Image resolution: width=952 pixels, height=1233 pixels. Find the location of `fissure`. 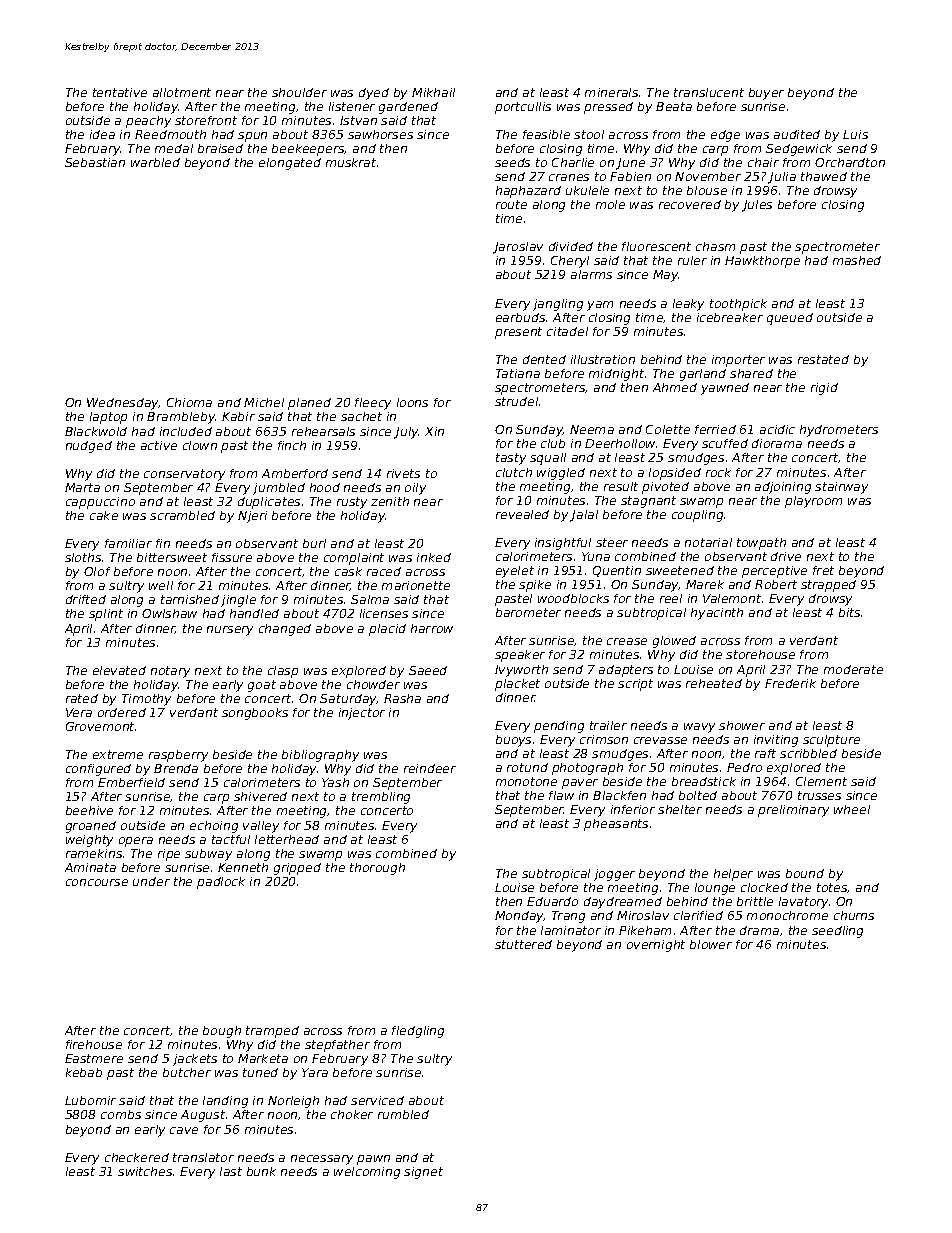

fissure is located at coordinates (232, 557).
